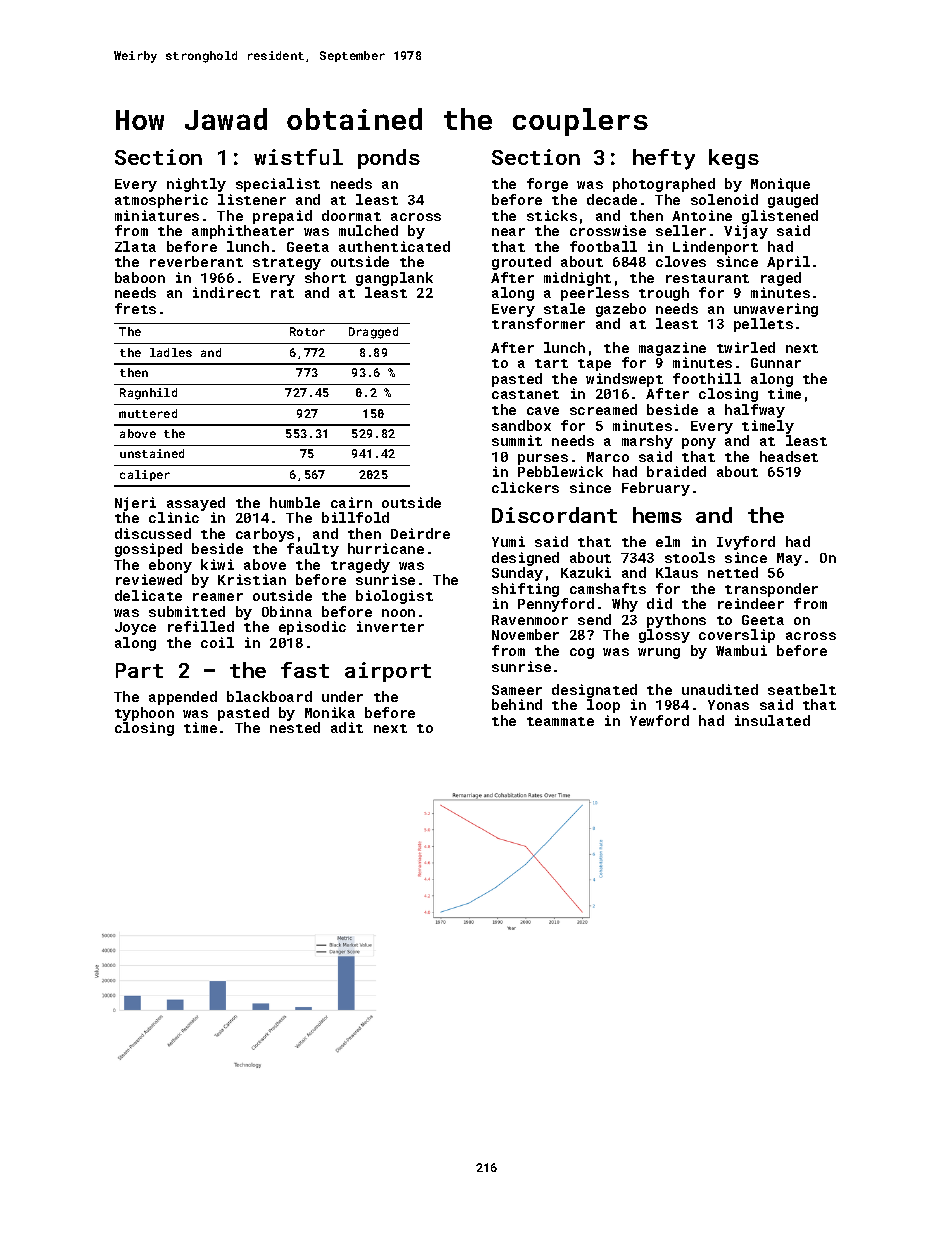 The width and height of the screenshot is (952, 1233). Describe the element at coordinates (772, 720) in the screenshot. I see `insulated` at that location.
